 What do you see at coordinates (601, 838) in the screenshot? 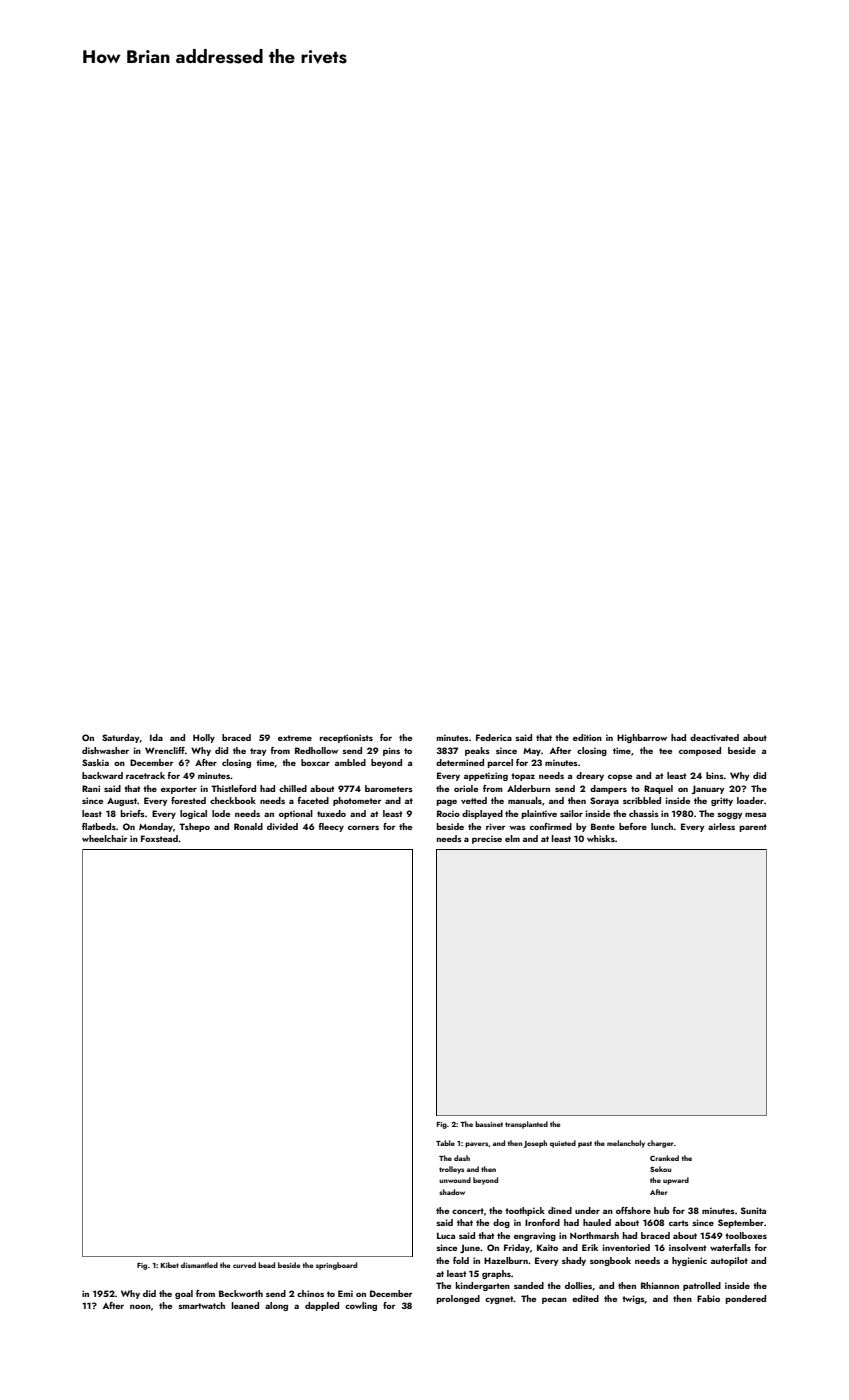
I see `whisks` at bounding box center [601, 838].
